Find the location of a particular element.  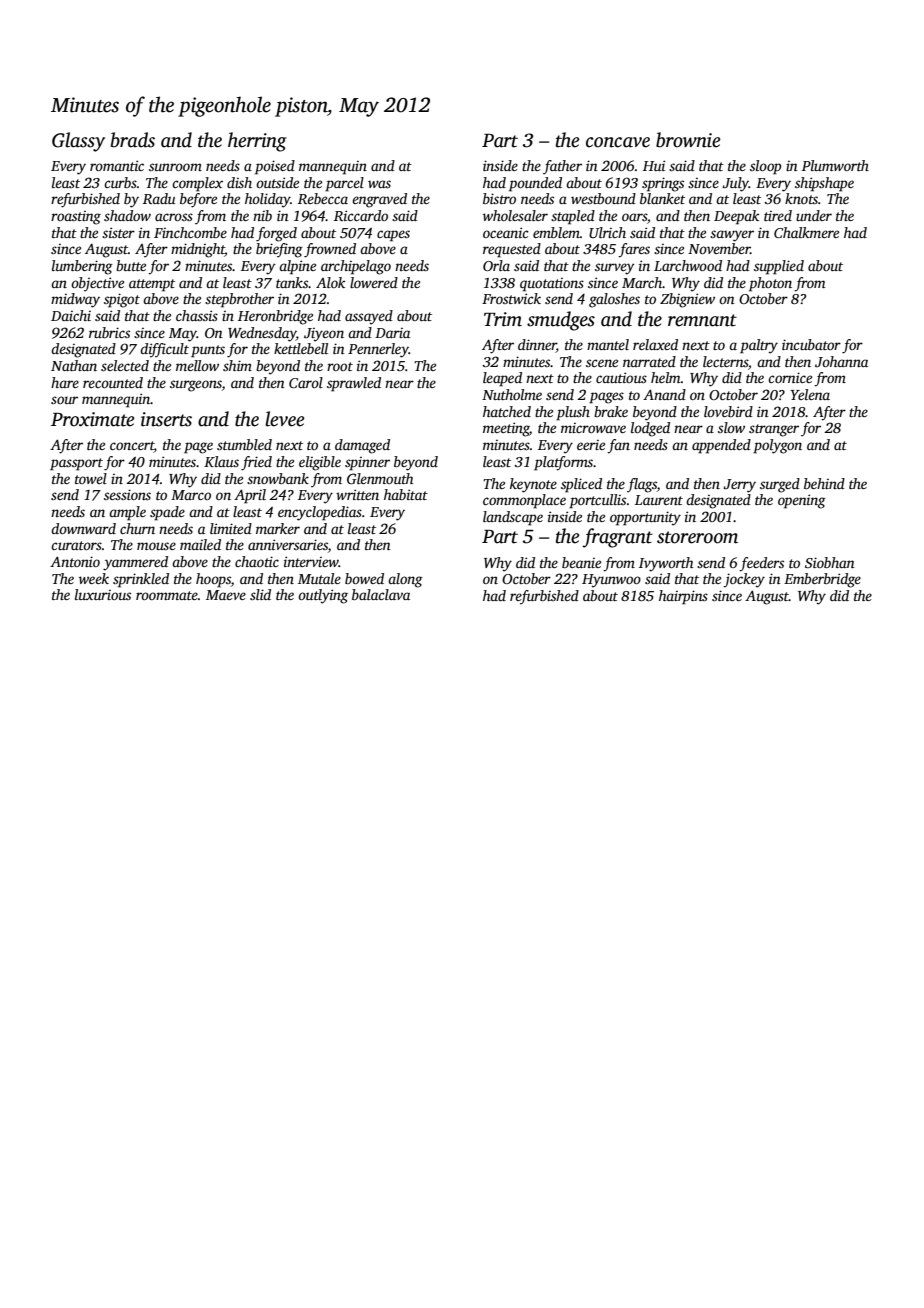

inserts is located at coordinates (166, 419).
